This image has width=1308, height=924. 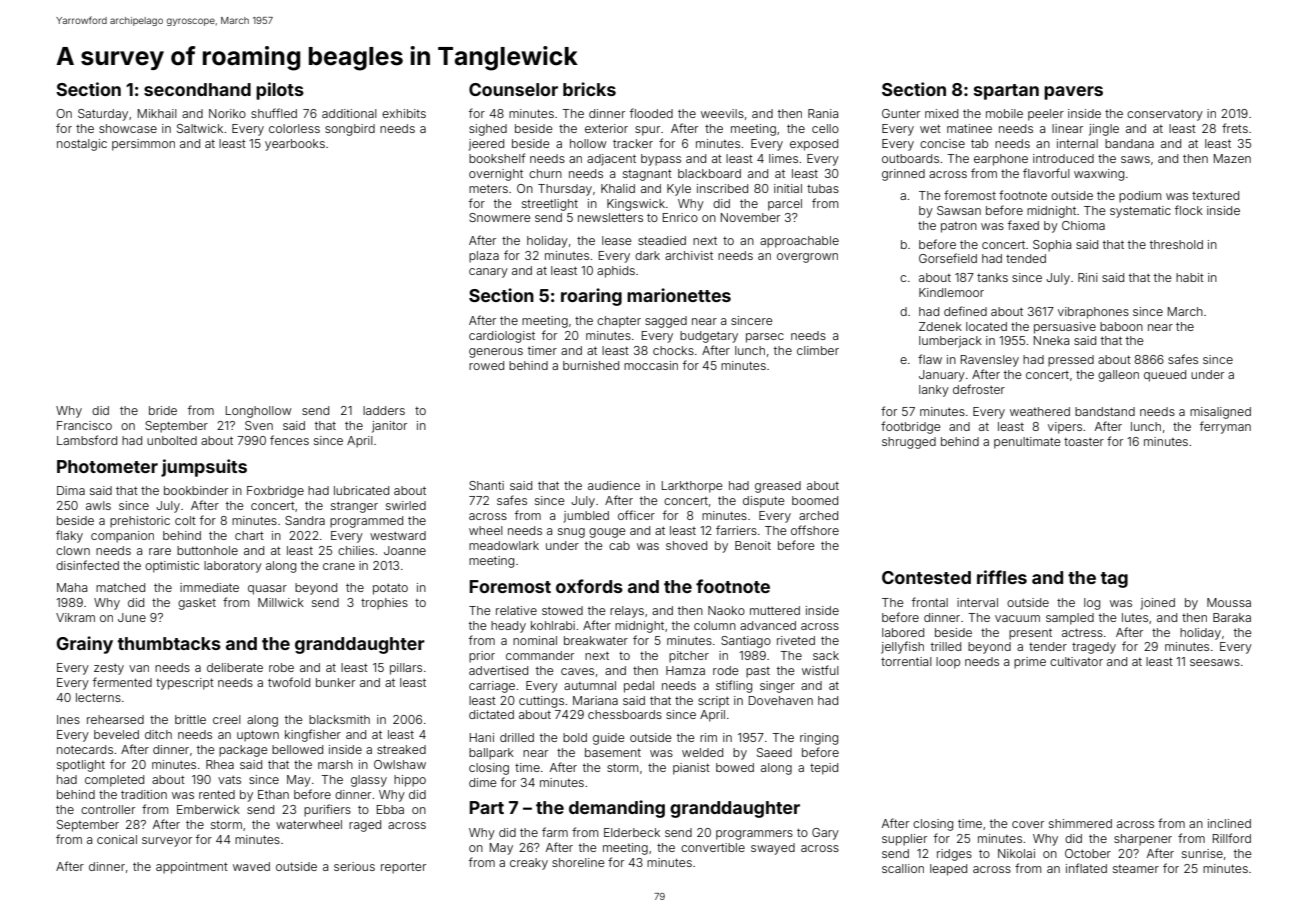 I want to click on plaza, so click(x=484, y=257).
